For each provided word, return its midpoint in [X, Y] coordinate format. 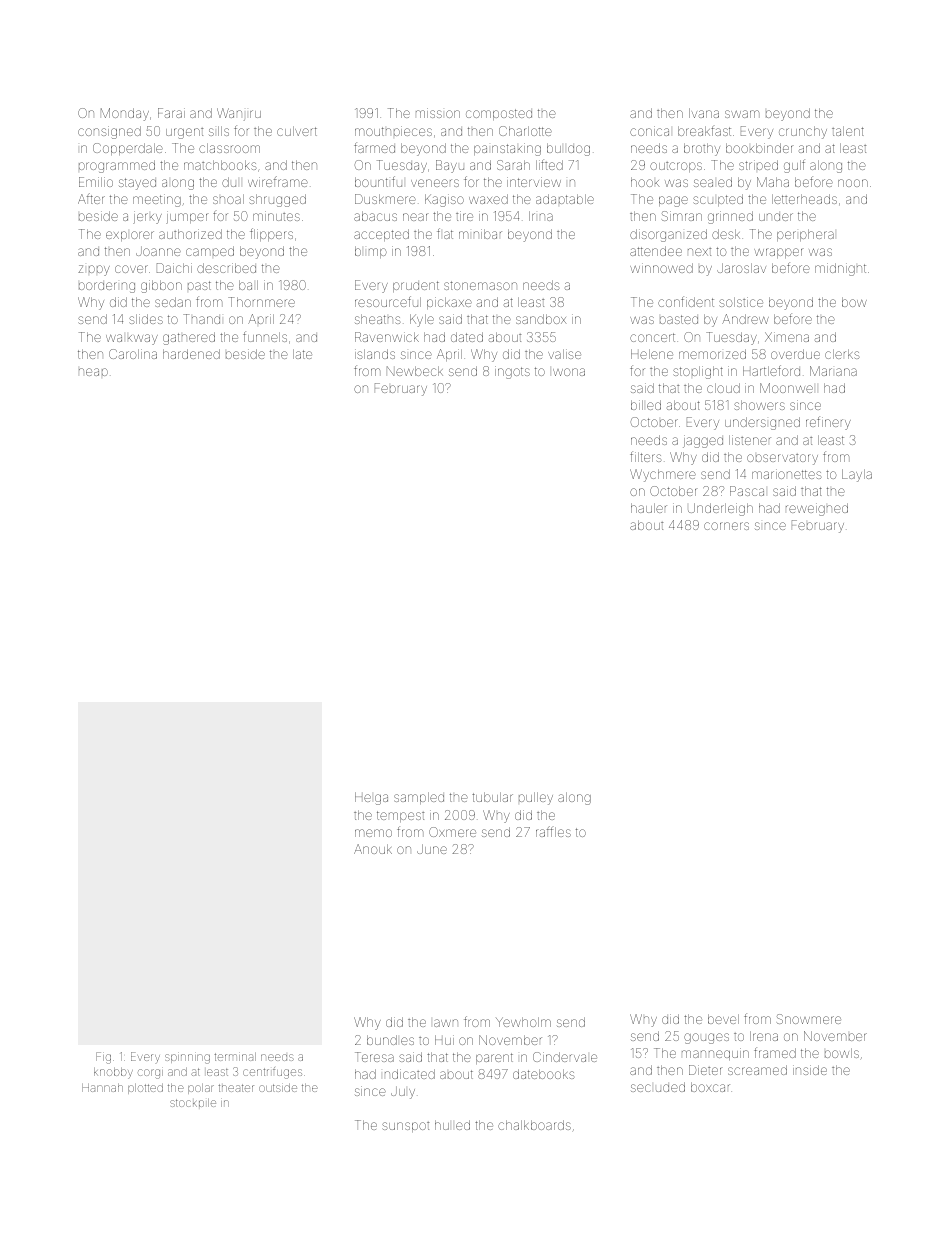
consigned [109, 132]
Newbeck [415, 371]
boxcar [710, 1087]
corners [726, 526]
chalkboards [534, 1125]
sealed [713, 182]
